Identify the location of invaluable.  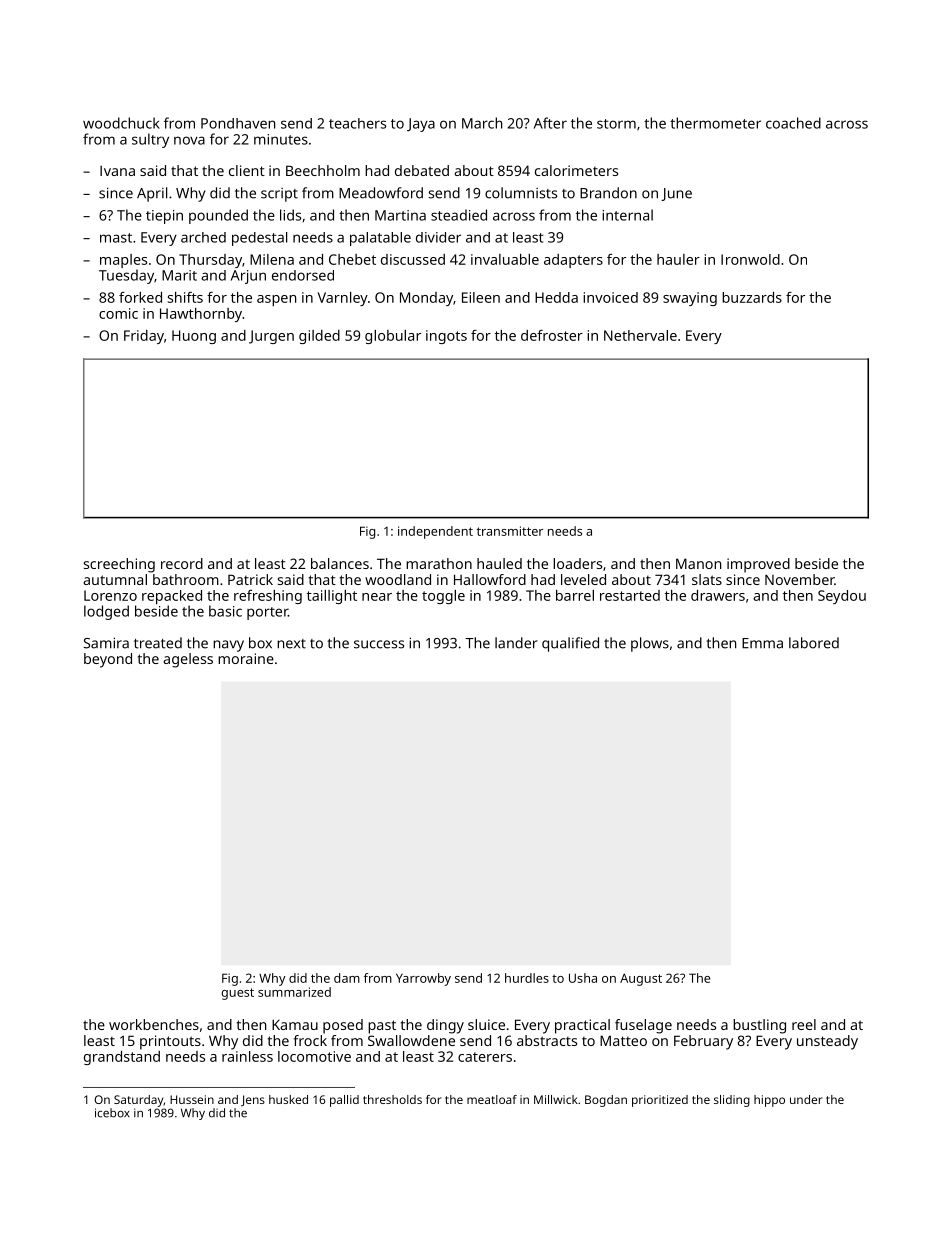
(505, 259).
